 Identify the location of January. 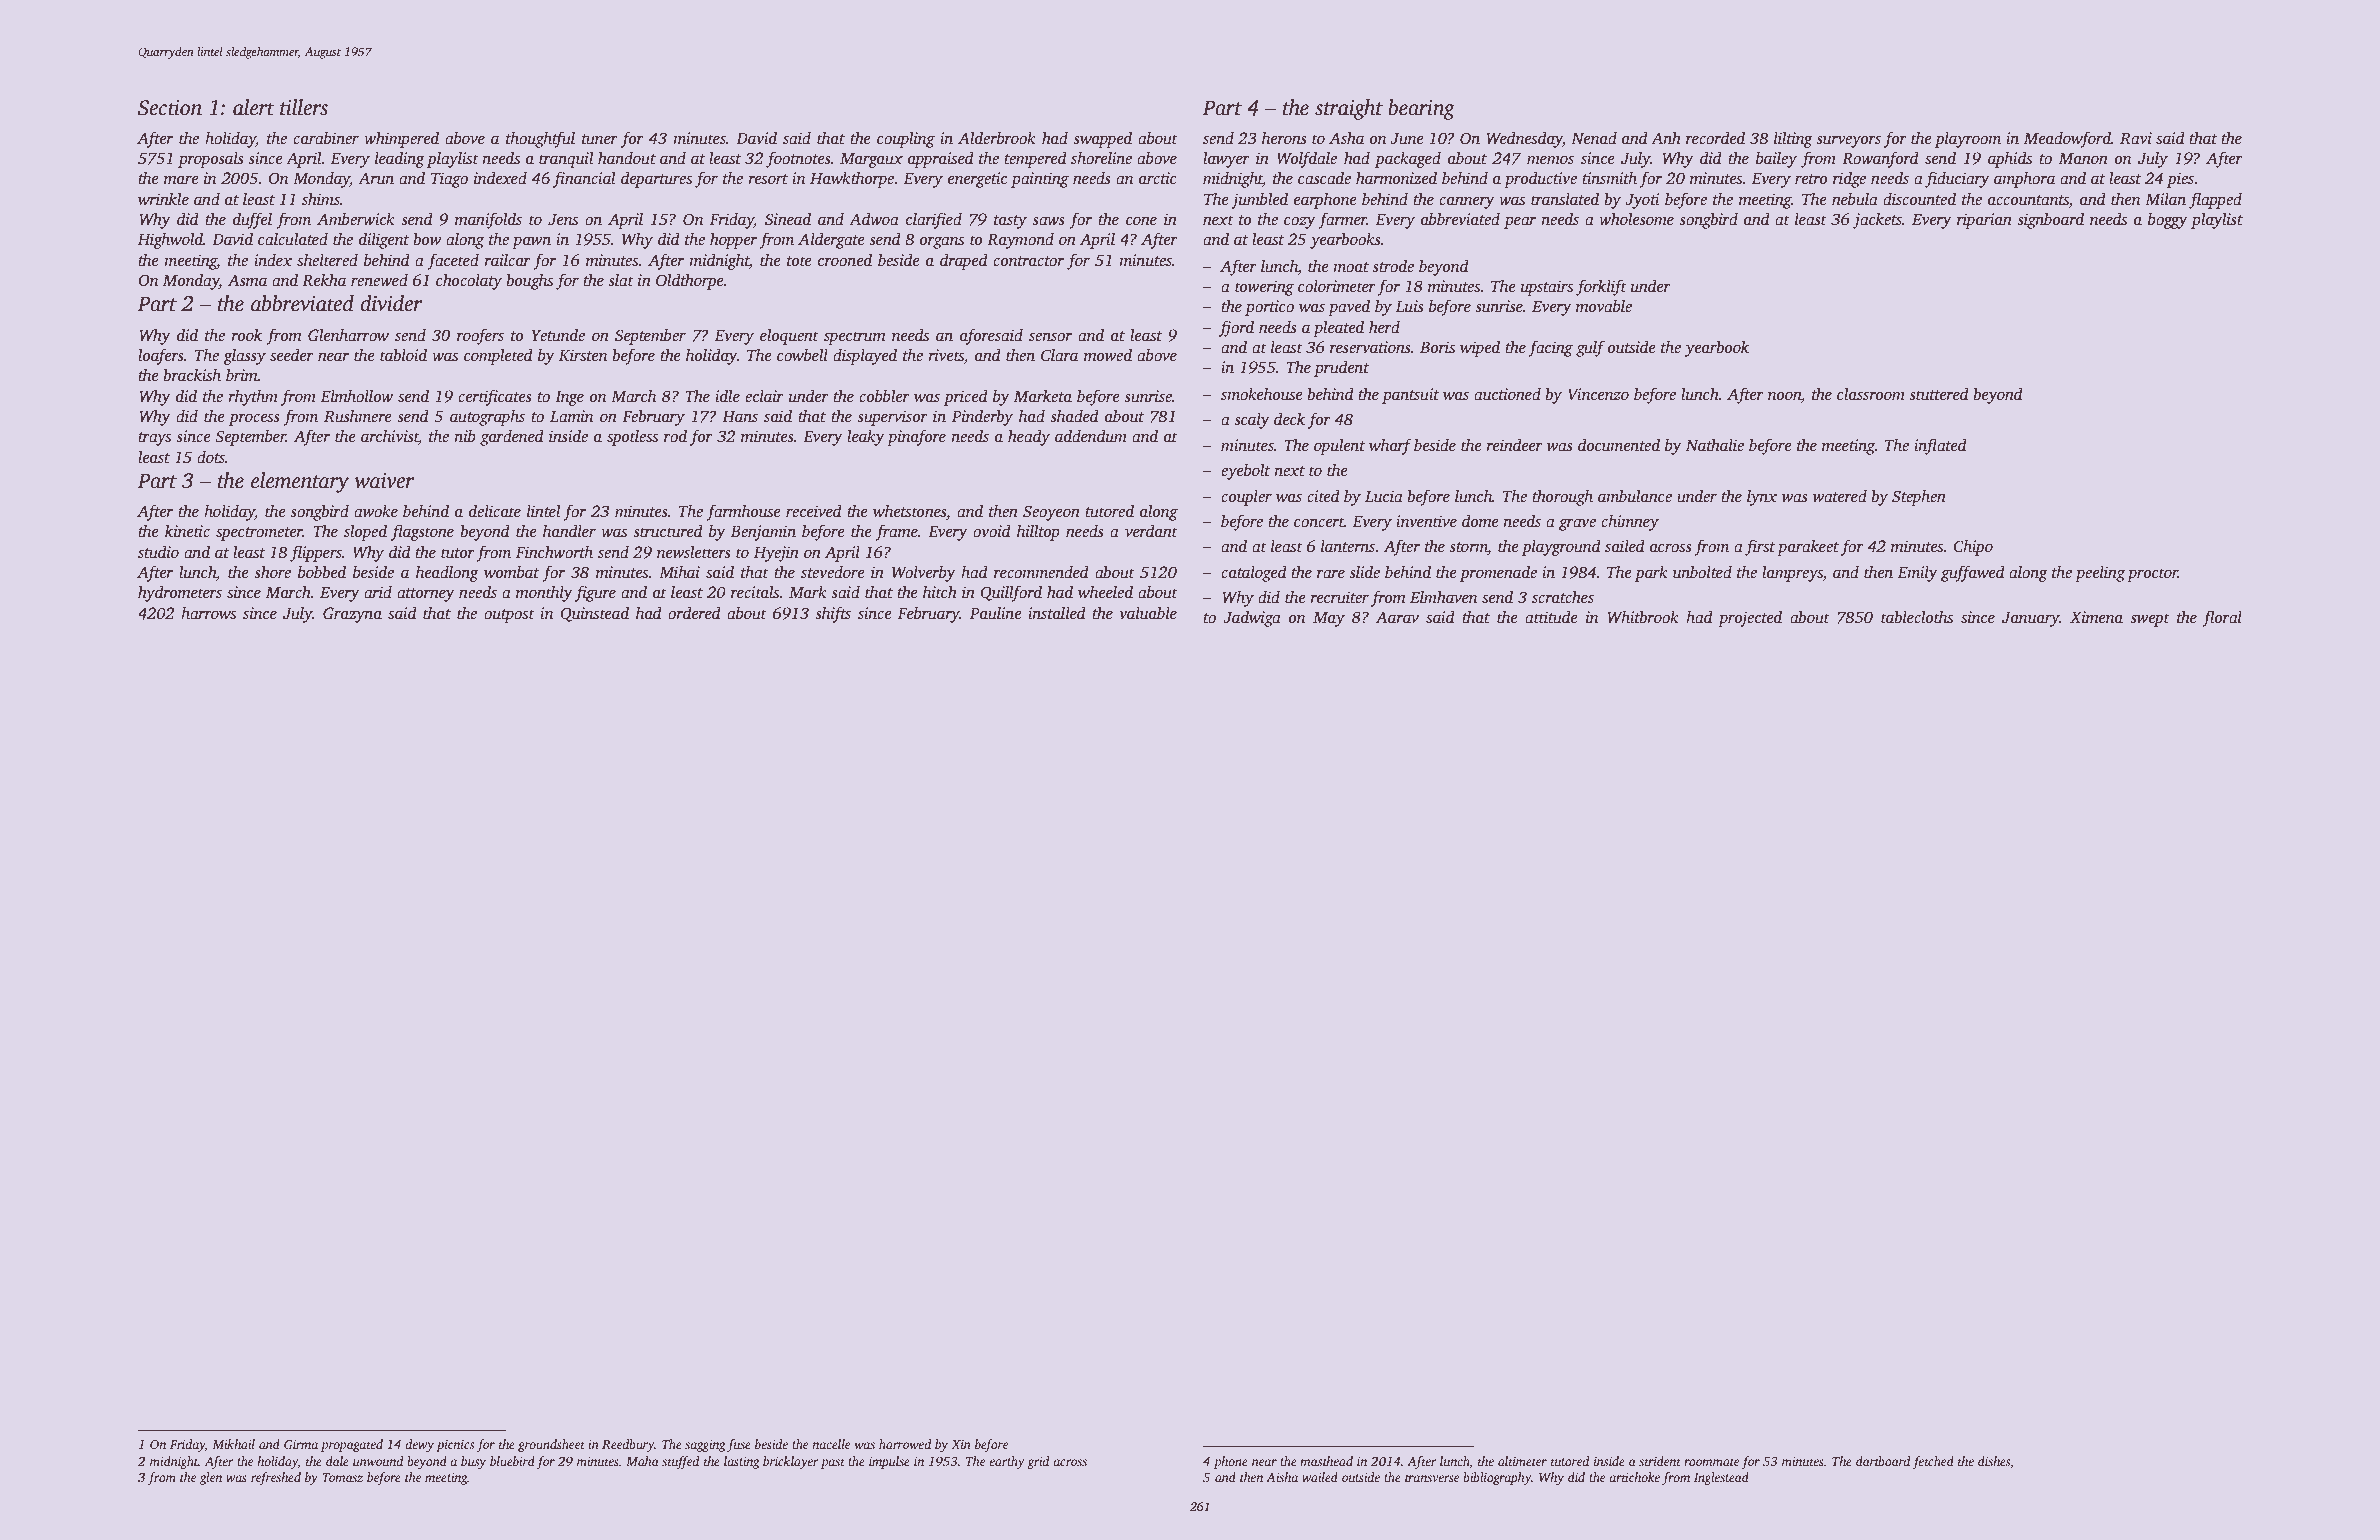
(2030, 619).
